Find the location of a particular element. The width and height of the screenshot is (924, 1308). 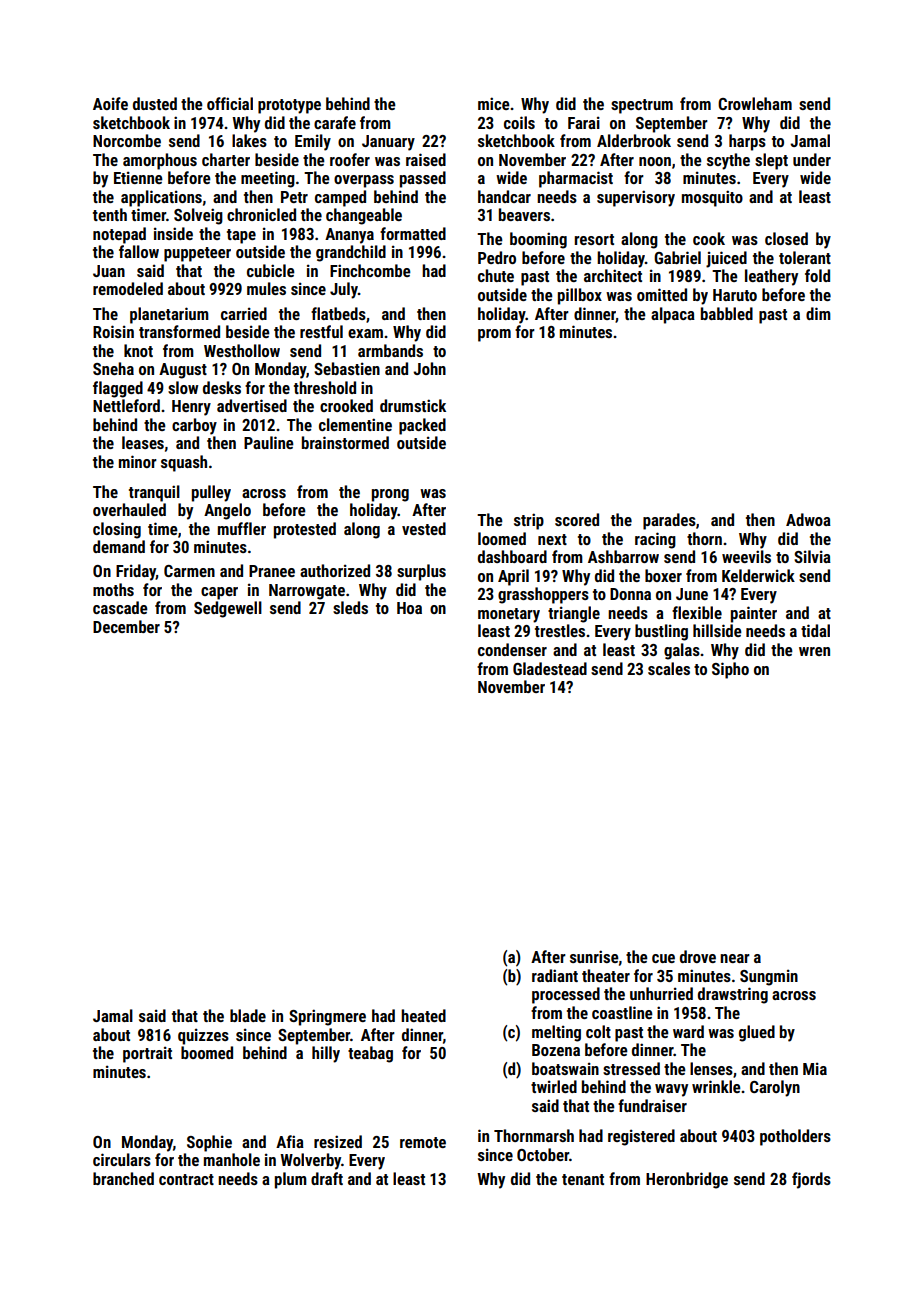

branched is located at coordinates (123, 1178).
